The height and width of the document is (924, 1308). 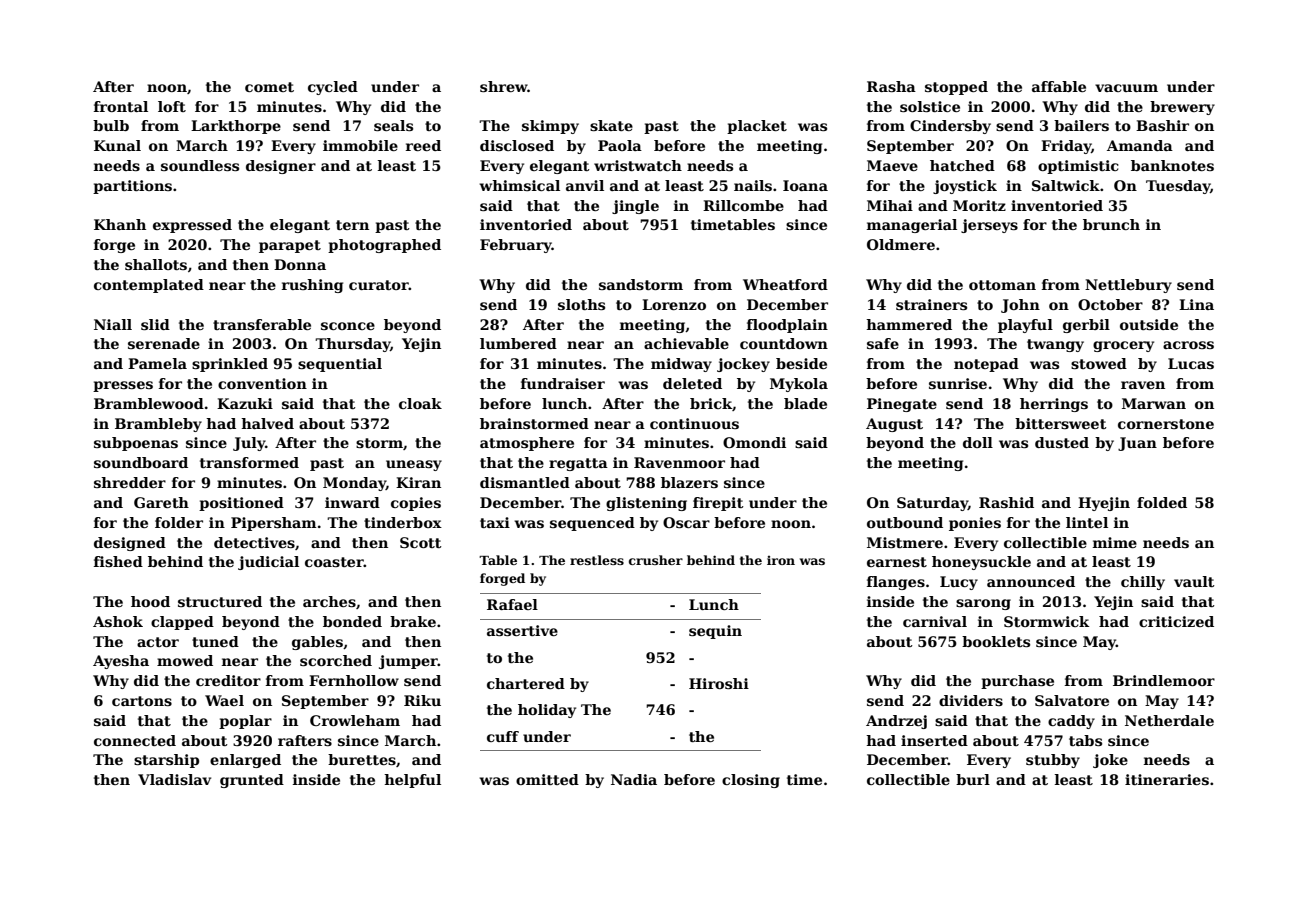 I want to click on announced, so click(x=1031, y=581).
